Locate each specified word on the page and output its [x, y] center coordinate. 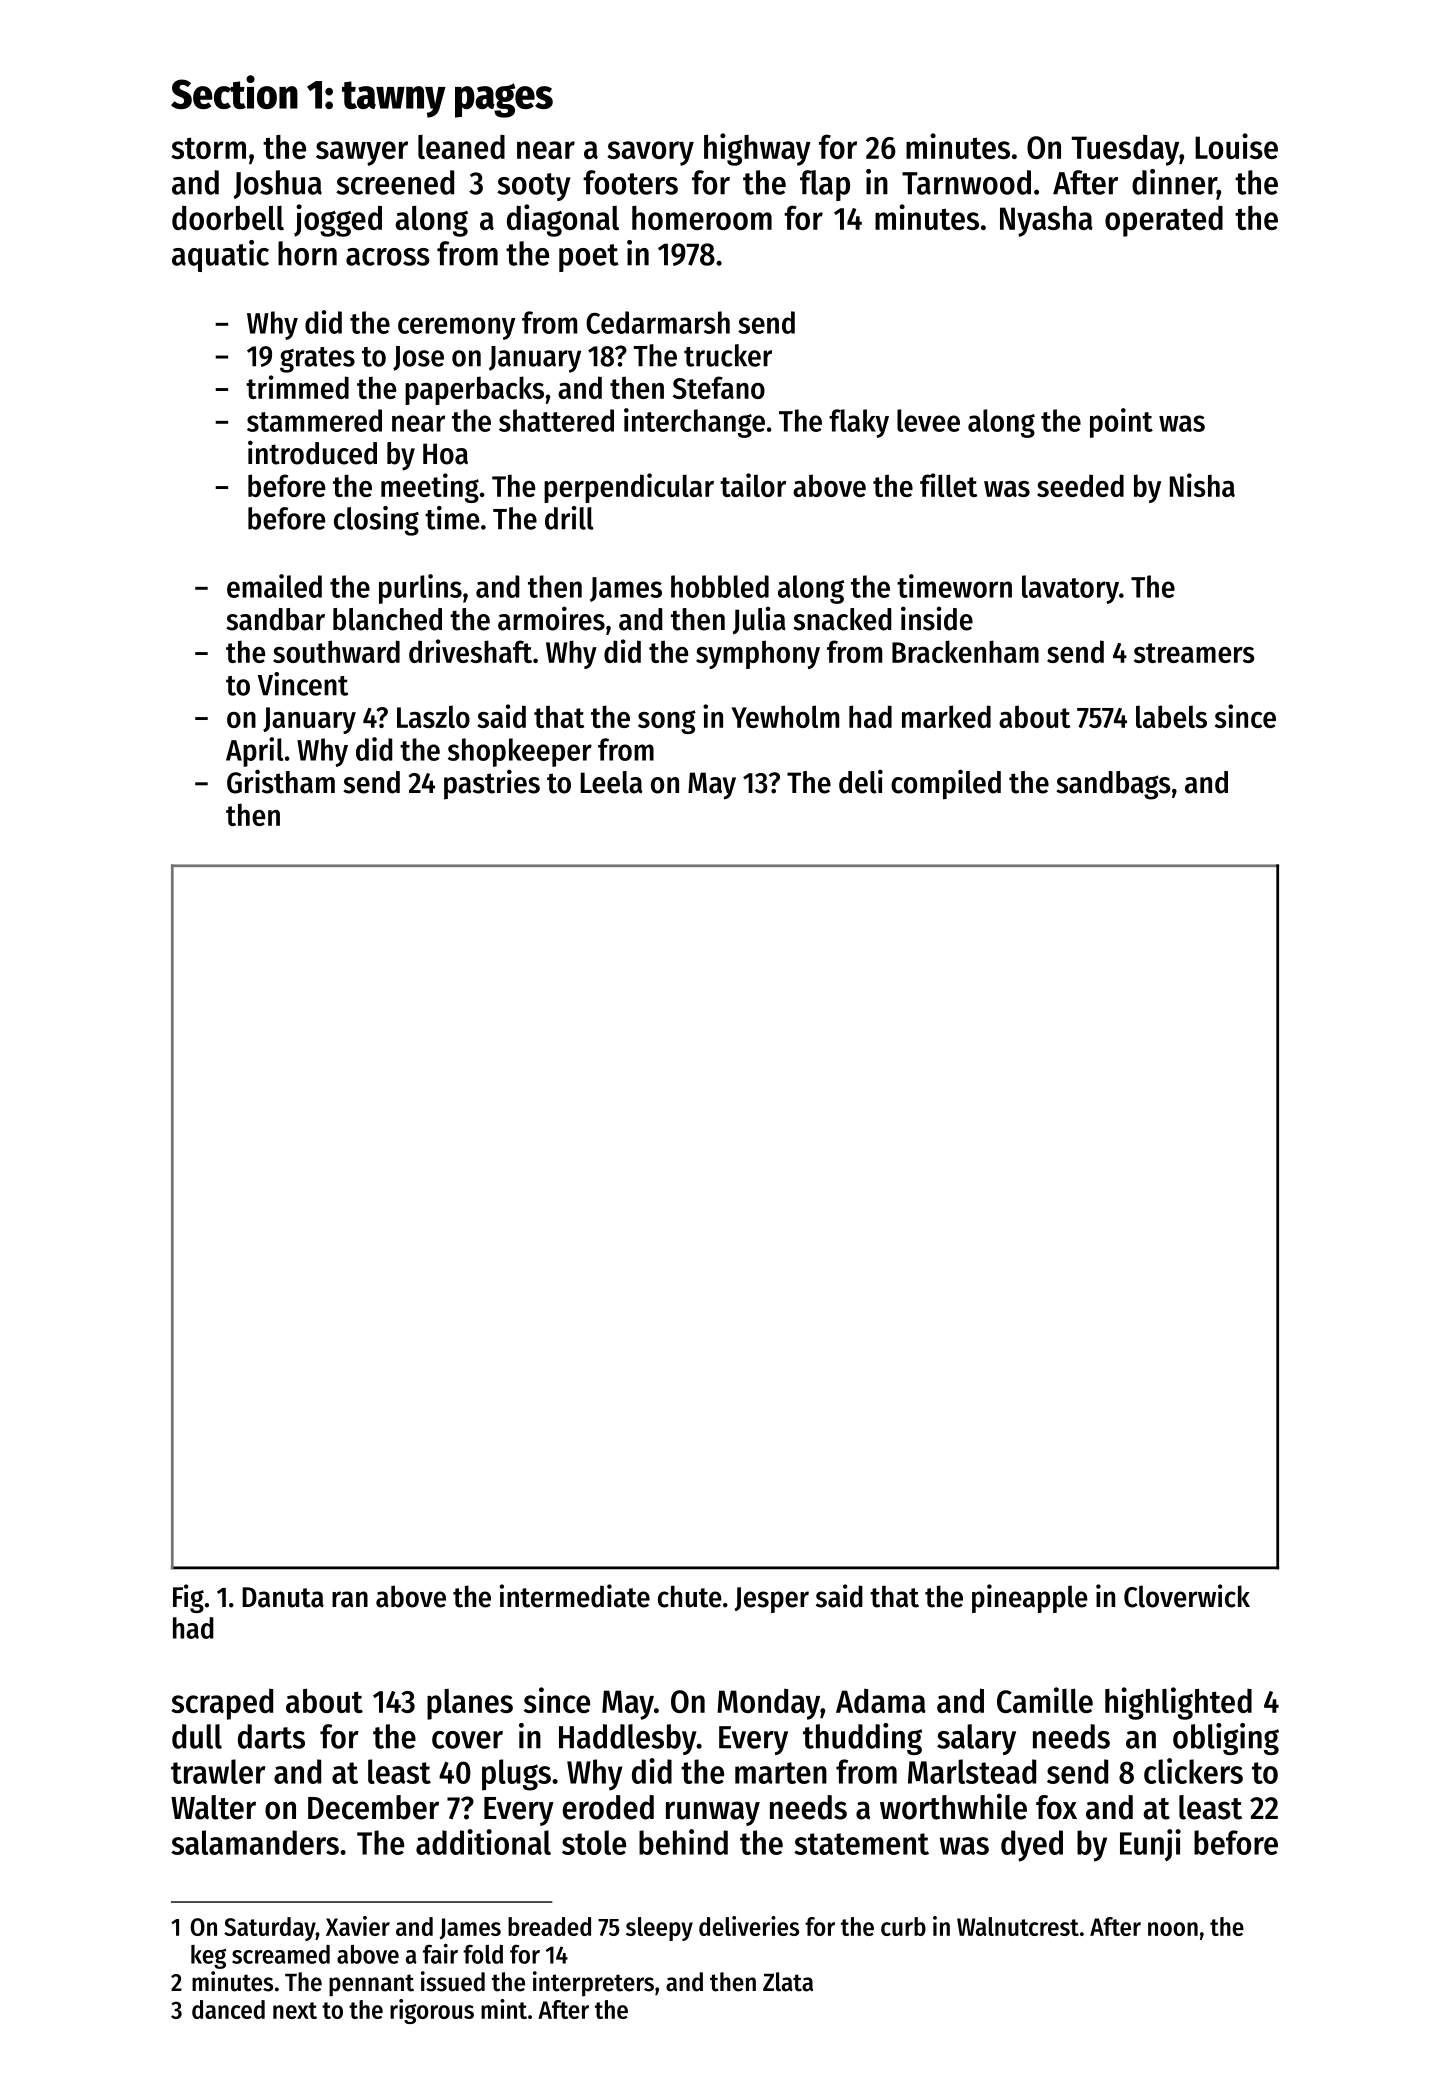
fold [483, 1954]
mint [504, 2009]
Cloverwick [1187, 1596]
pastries [492, 784]
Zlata [788, 1982]
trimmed [297, 387]
